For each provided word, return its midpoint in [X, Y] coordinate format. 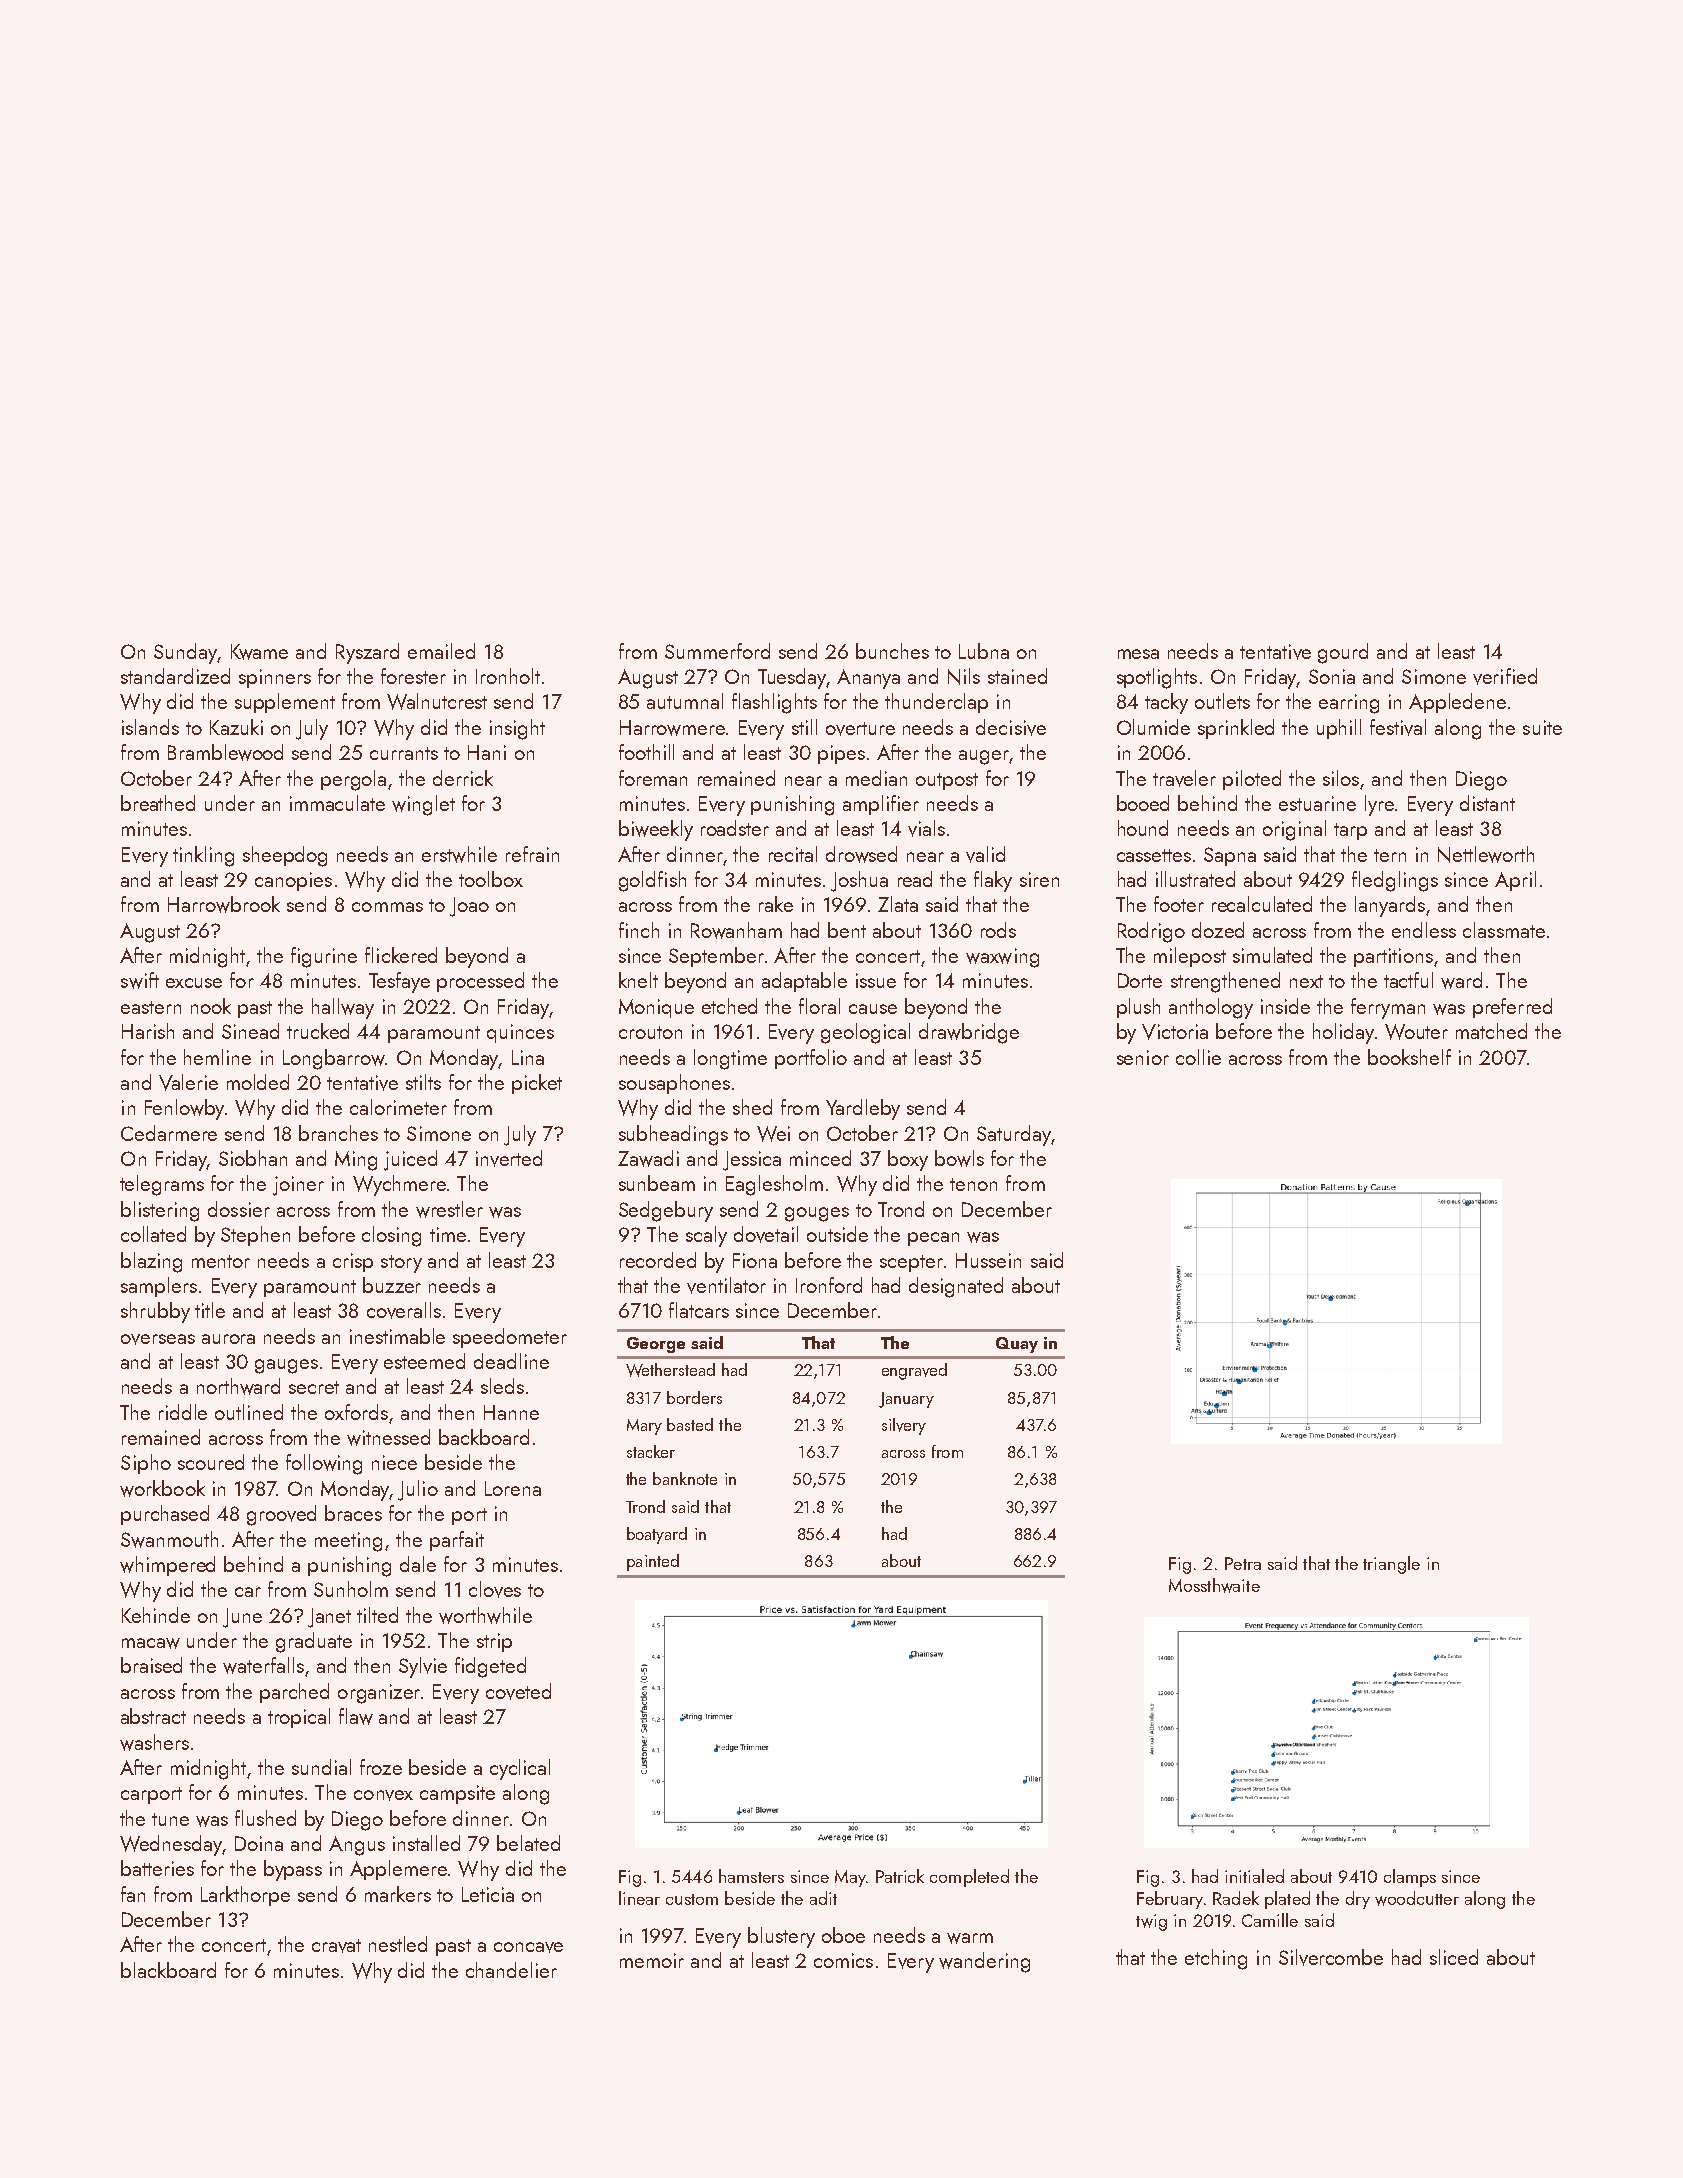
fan [133, 1894]
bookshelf [1409, 1057]
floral [819, 1006]
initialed [1254, 1876]
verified [1505, 676]
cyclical [520, 1769]
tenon [973, 1184]
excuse [194, 983]
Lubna [984, 651]
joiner [298, 1186]
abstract [153, 1716]
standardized [175, 676]
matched [1491, 1031]
